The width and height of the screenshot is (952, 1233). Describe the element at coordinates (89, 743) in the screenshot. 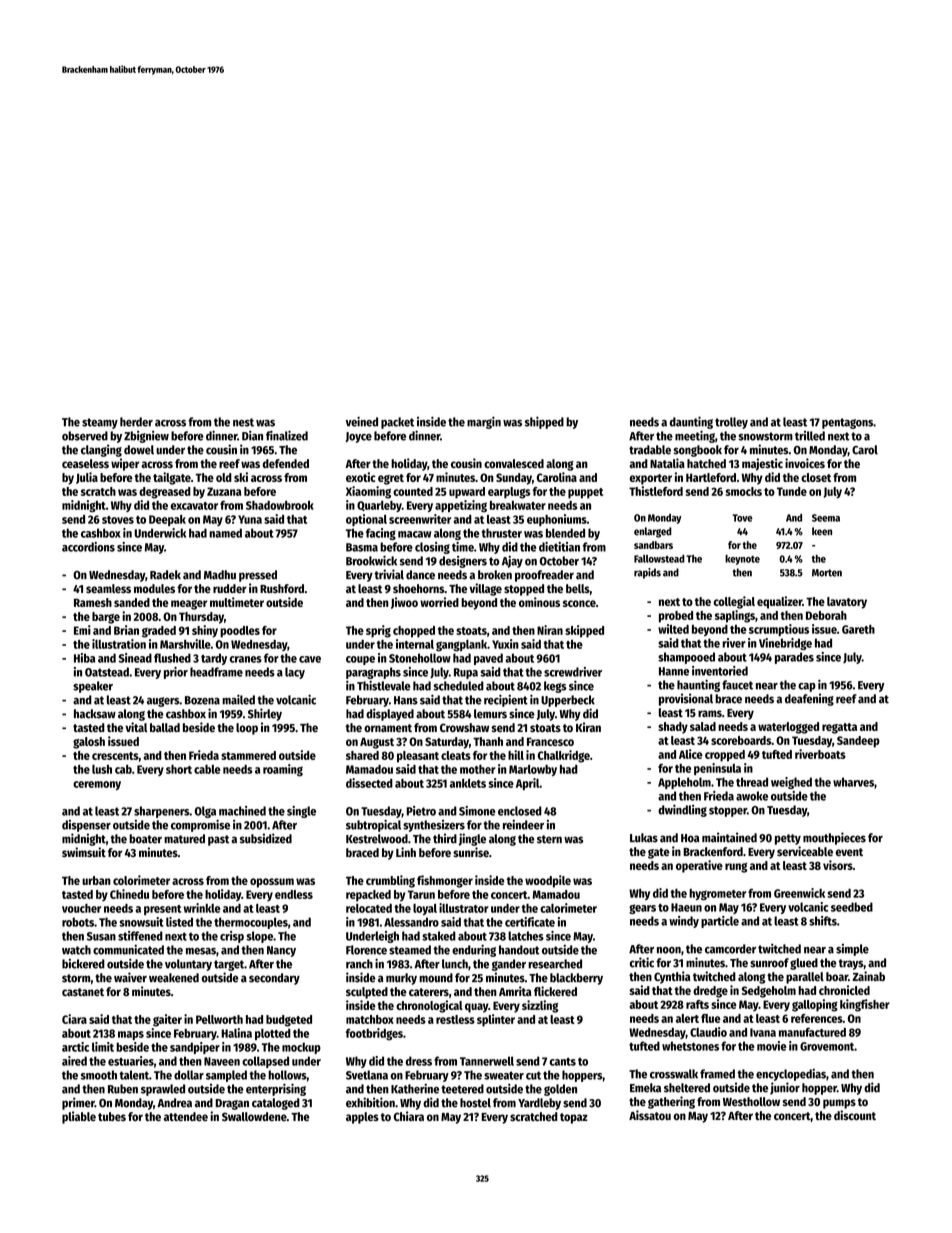

I see `galosh` at that location.
